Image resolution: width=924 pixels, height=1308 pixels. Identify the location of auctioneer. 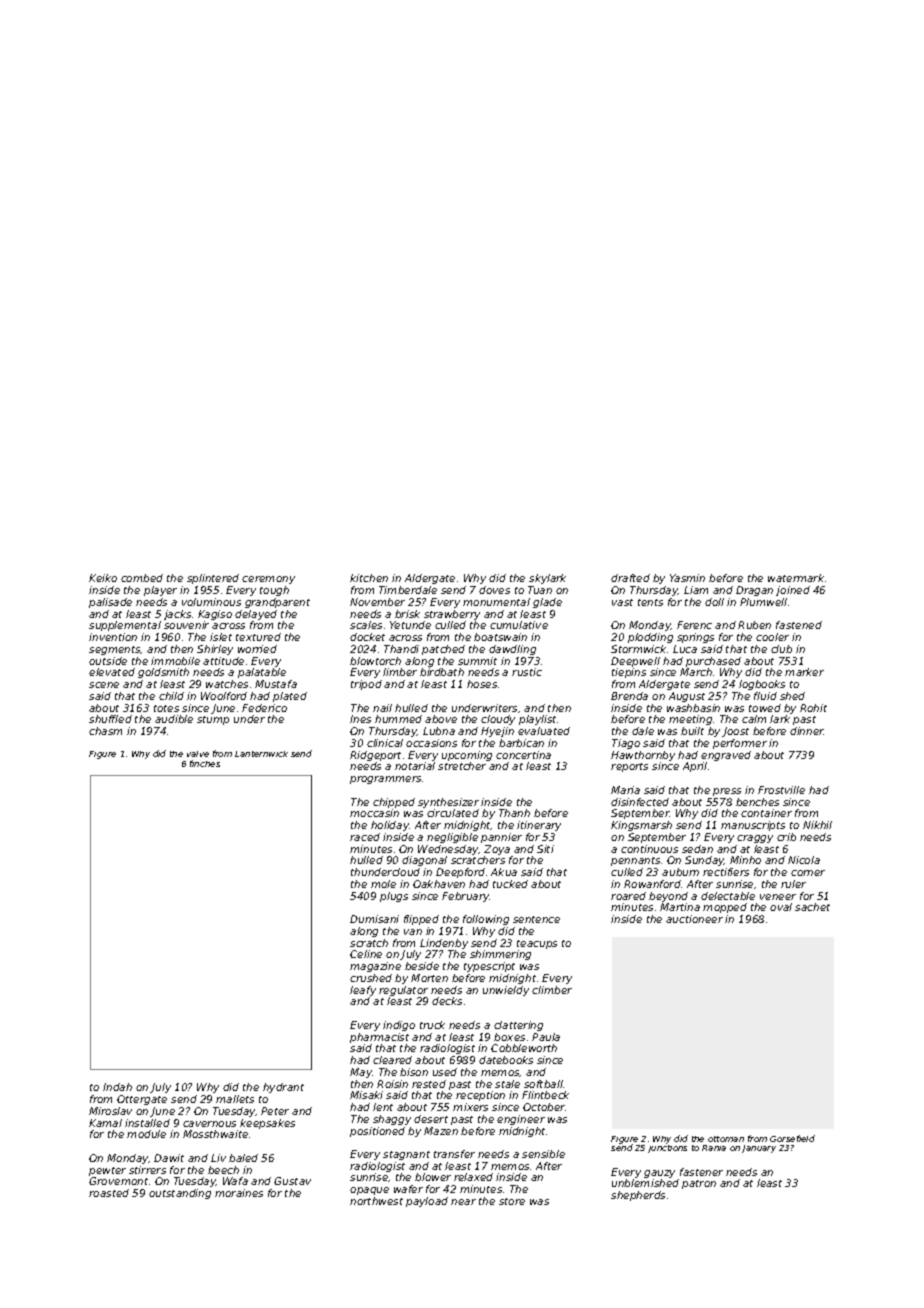
(694, 919).
